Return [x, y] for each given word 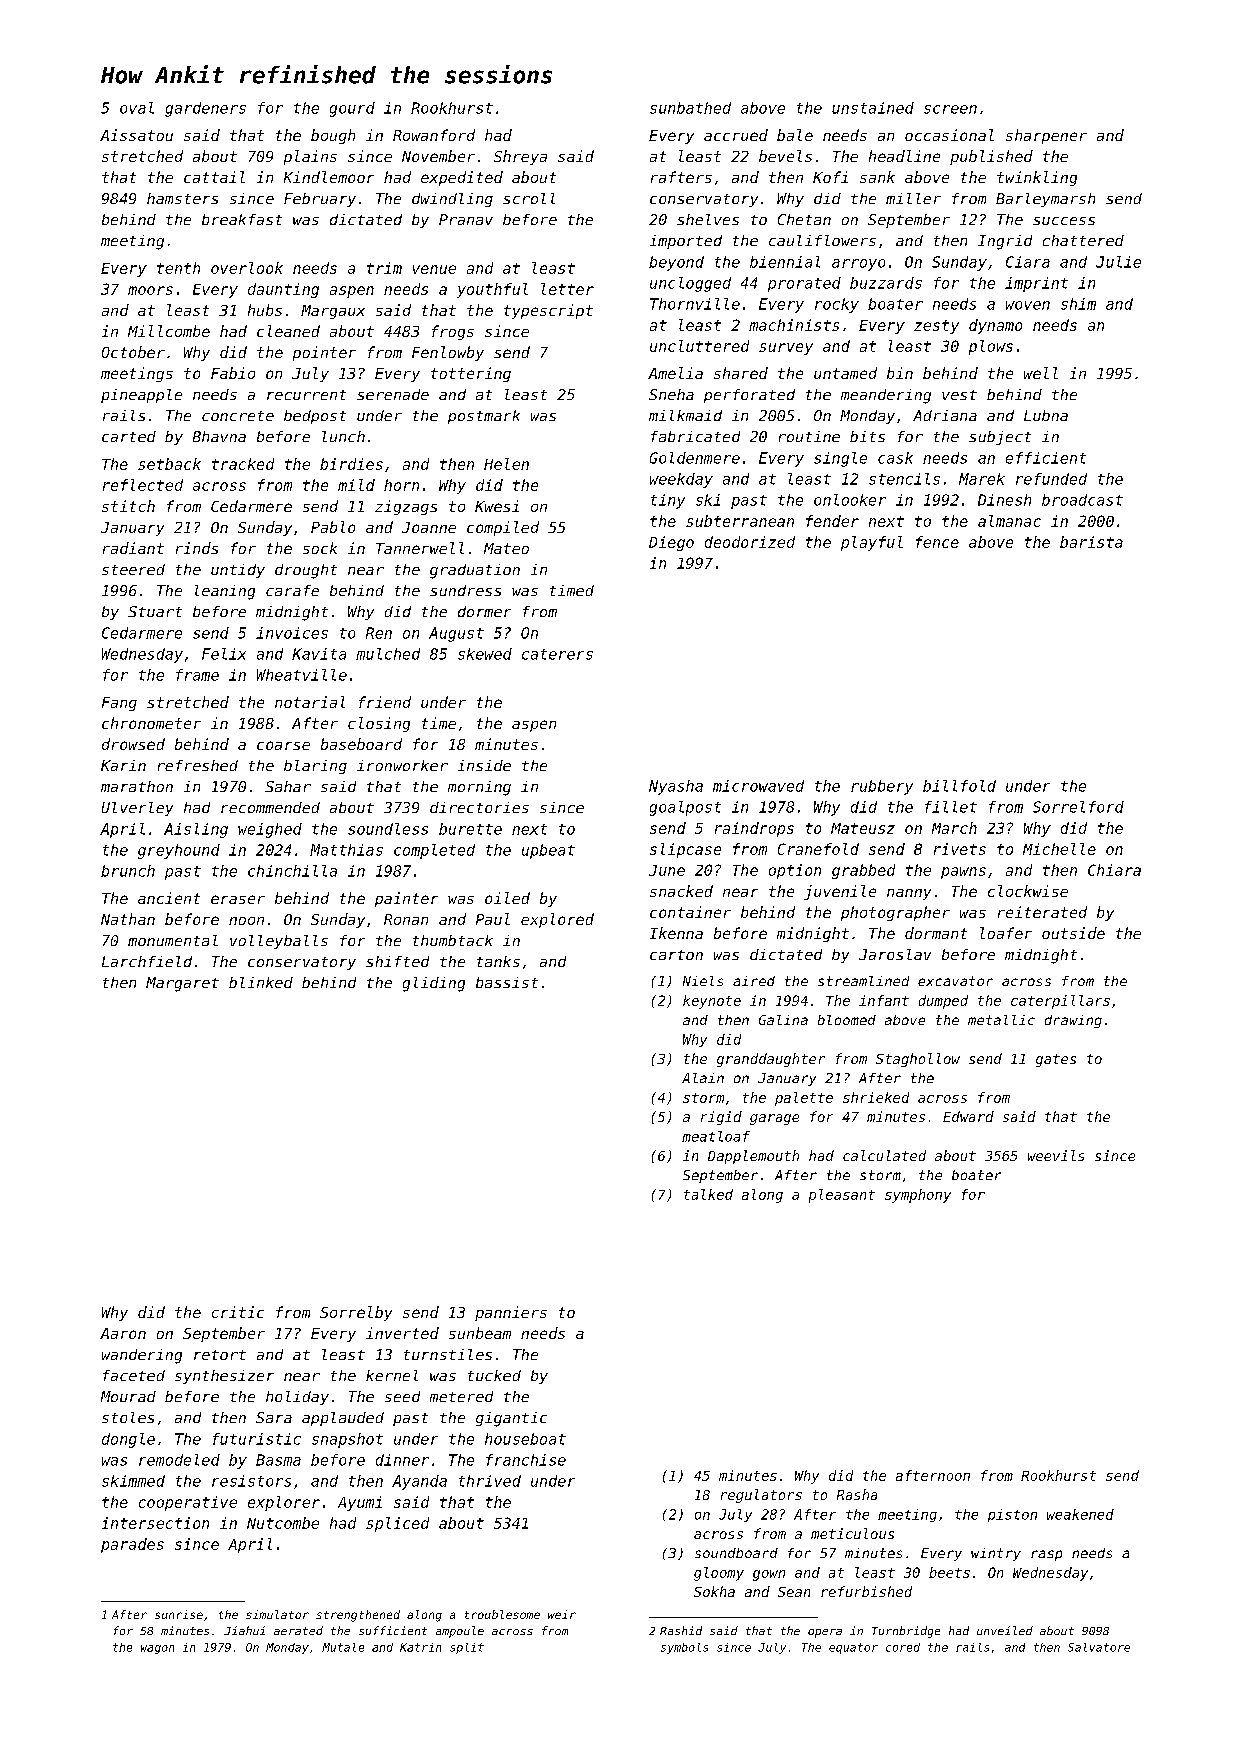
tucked [494, 1375]
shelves [708, 219]
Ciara [1028, 262]
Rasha [857, 1494]
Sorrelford [1078, 807]
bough [333, 136]
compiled [503, 528]
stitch [128, 506]
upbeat [548, 851]
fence [937, 542]
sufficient [393, 1630]
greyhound [179, 851]
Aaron [123, 1333]
